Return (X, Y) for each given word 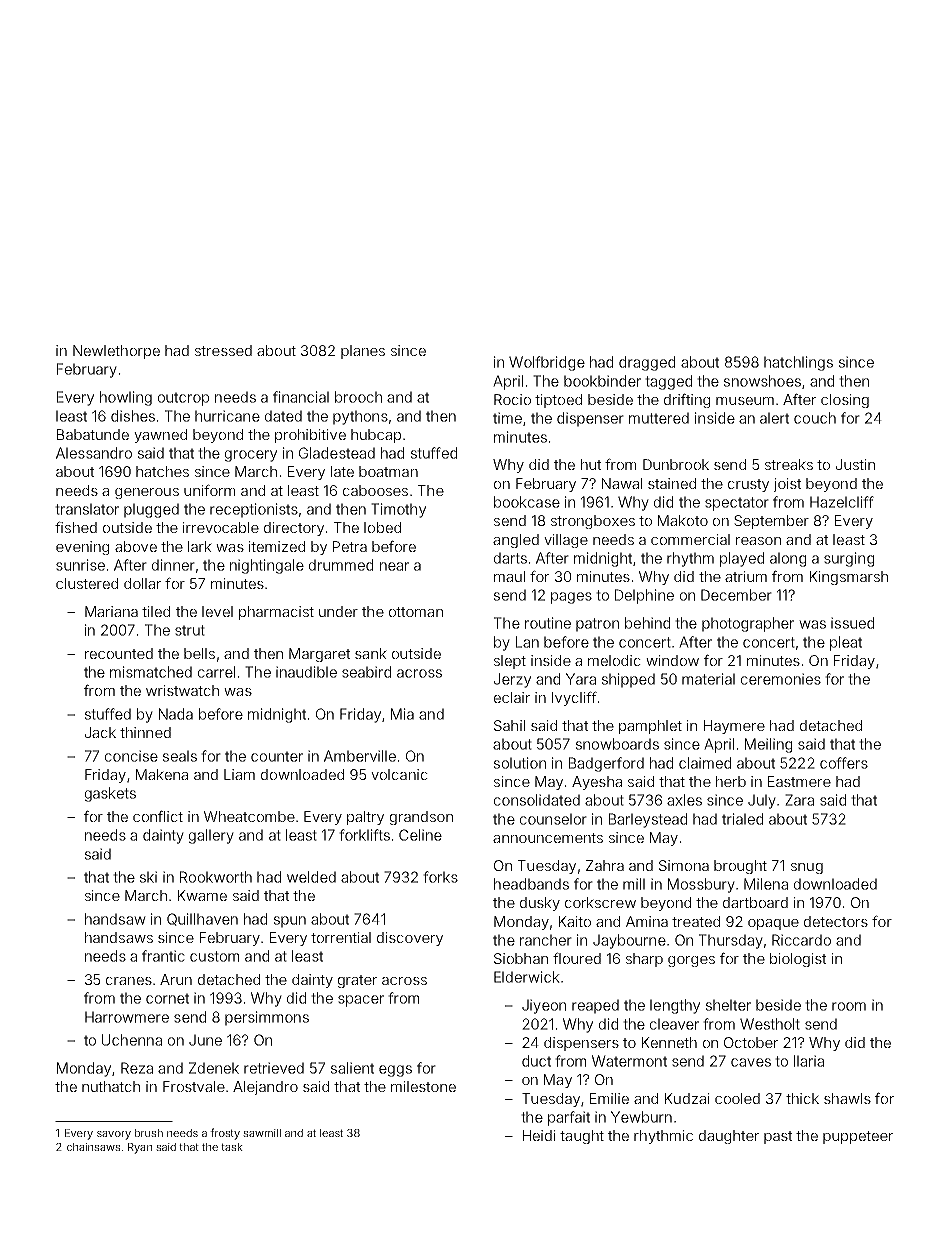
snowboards (617, 744)
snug (807, 868)
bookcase (527, 502)
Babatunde (93, 434)
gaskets (110, 794)
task (232, 1147)
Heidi (539, 1135)
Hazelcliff (842, 502)
